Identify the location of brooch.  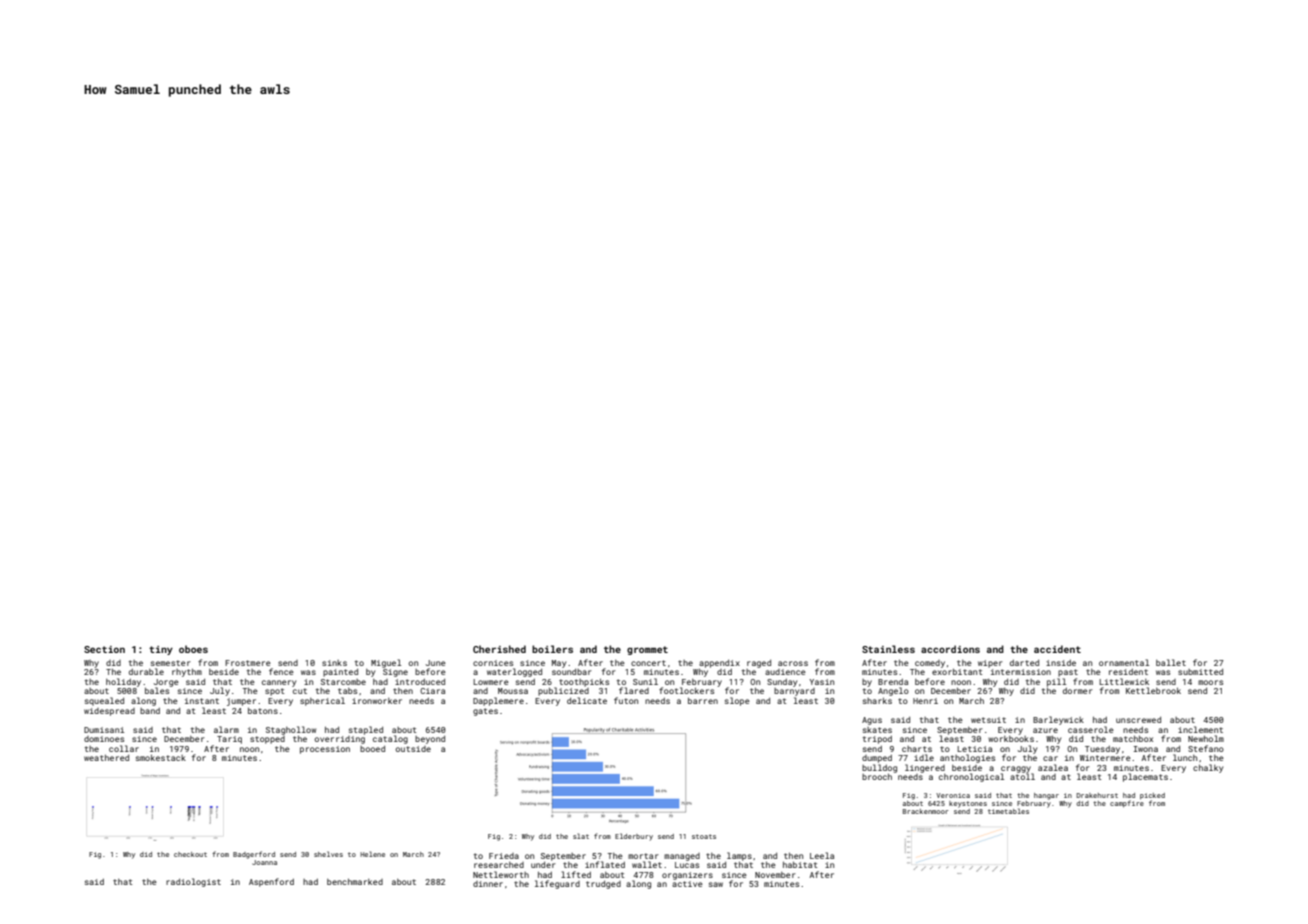
(877, 776).
